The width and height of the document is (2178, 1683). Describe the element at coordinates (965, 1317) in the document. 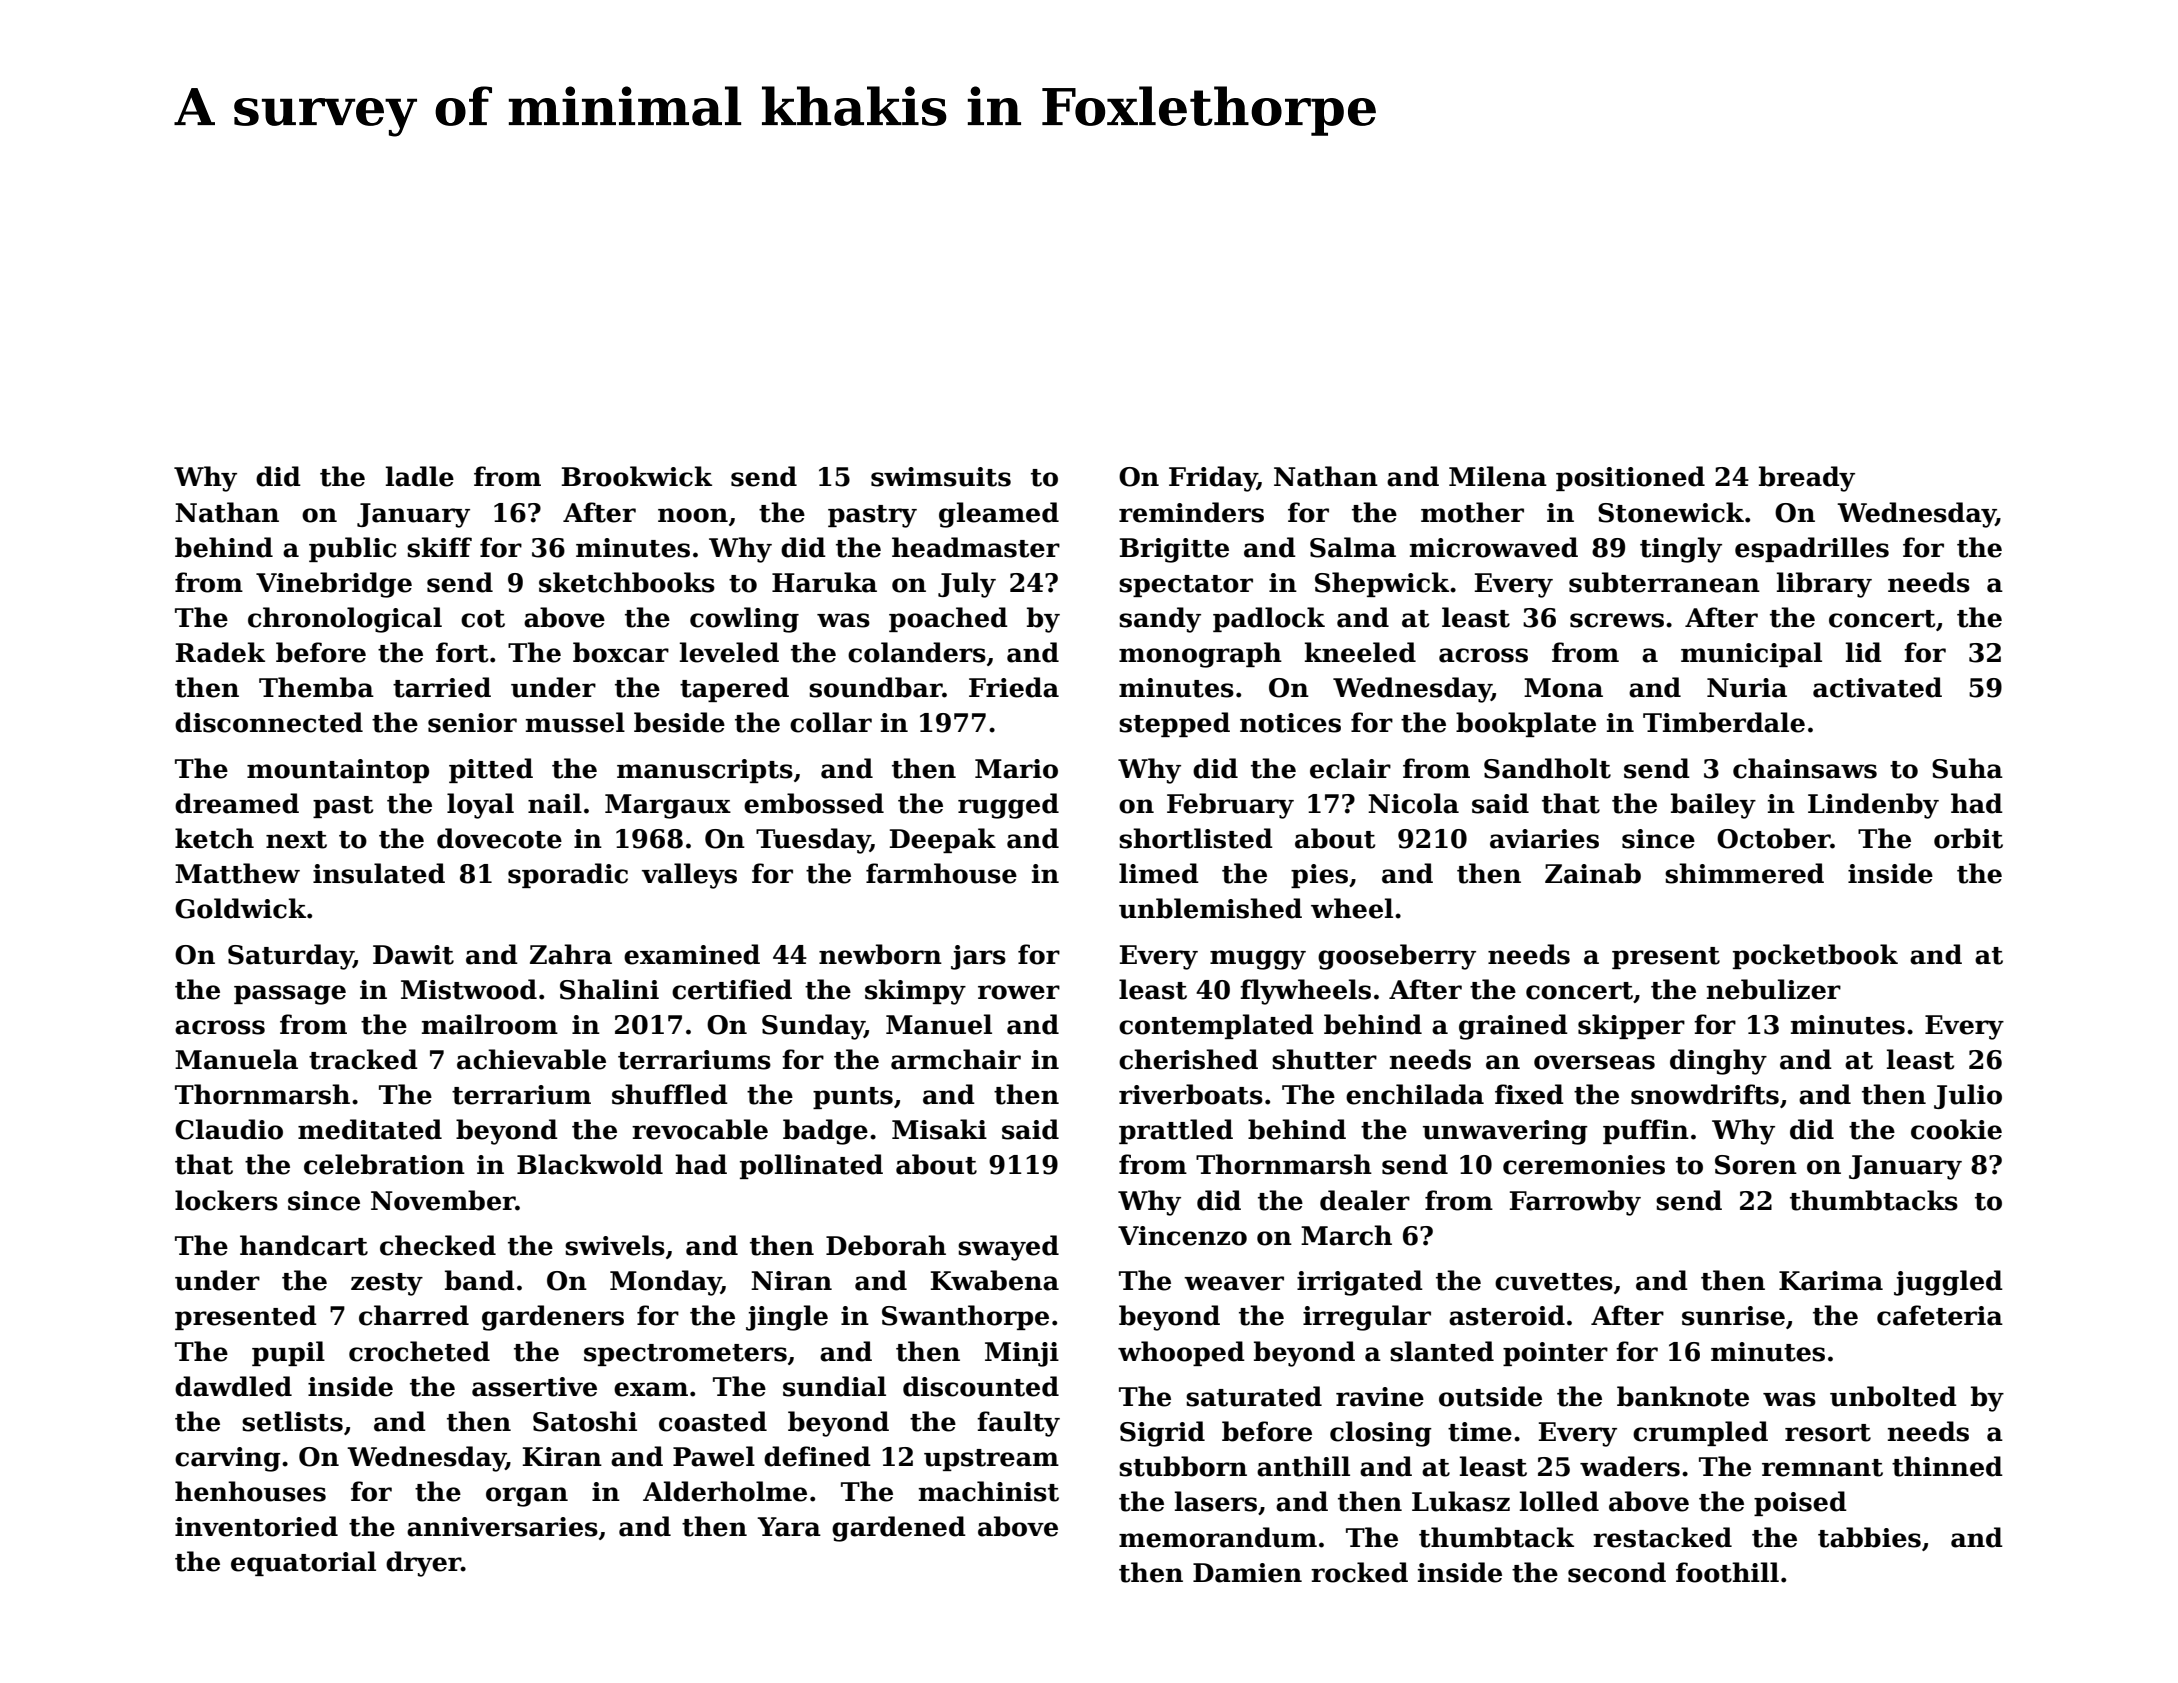

I see `Swanthorpe` at that location.
